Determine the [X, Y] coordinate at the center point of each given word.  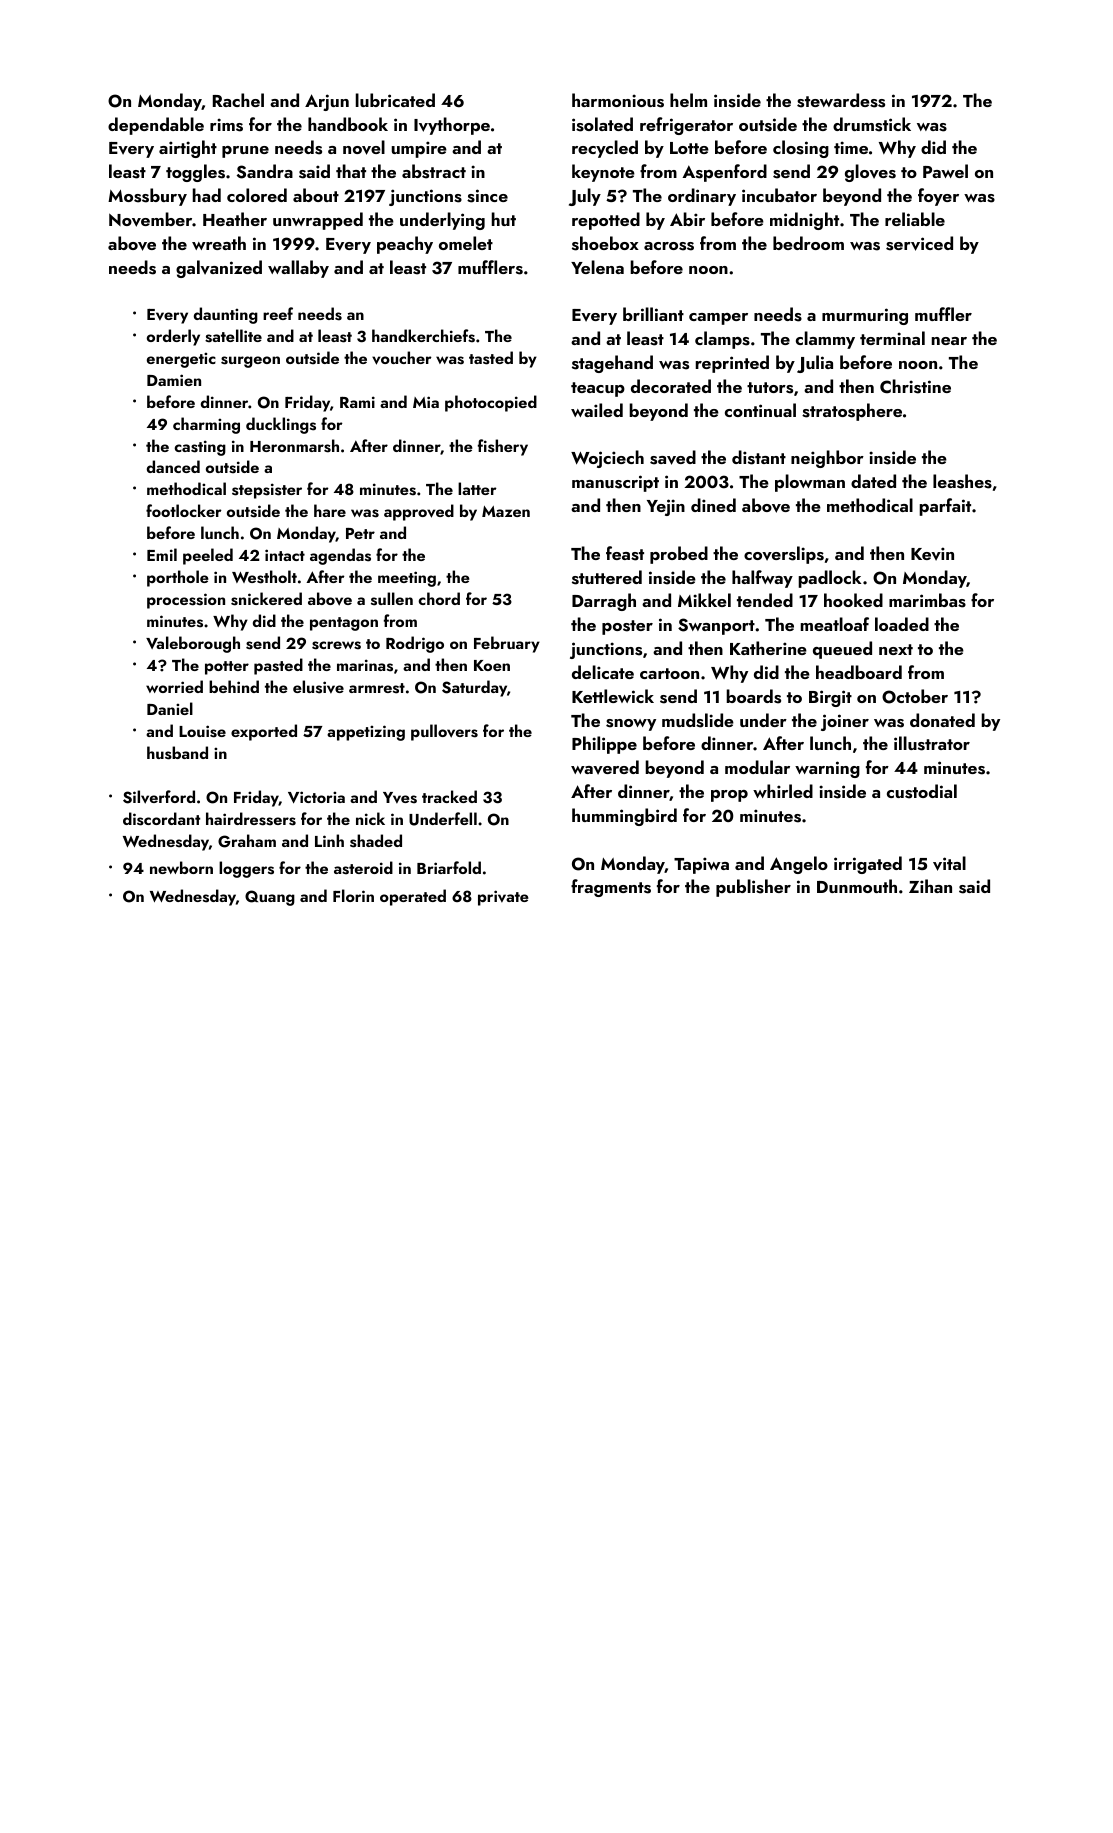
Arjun [327, 102]
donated [942, 720]
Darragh [604, 602]
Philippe [604, 745]
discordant [161, 819]
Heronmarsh [294, 446]
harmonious [618, 100]
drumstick [872, 124]
